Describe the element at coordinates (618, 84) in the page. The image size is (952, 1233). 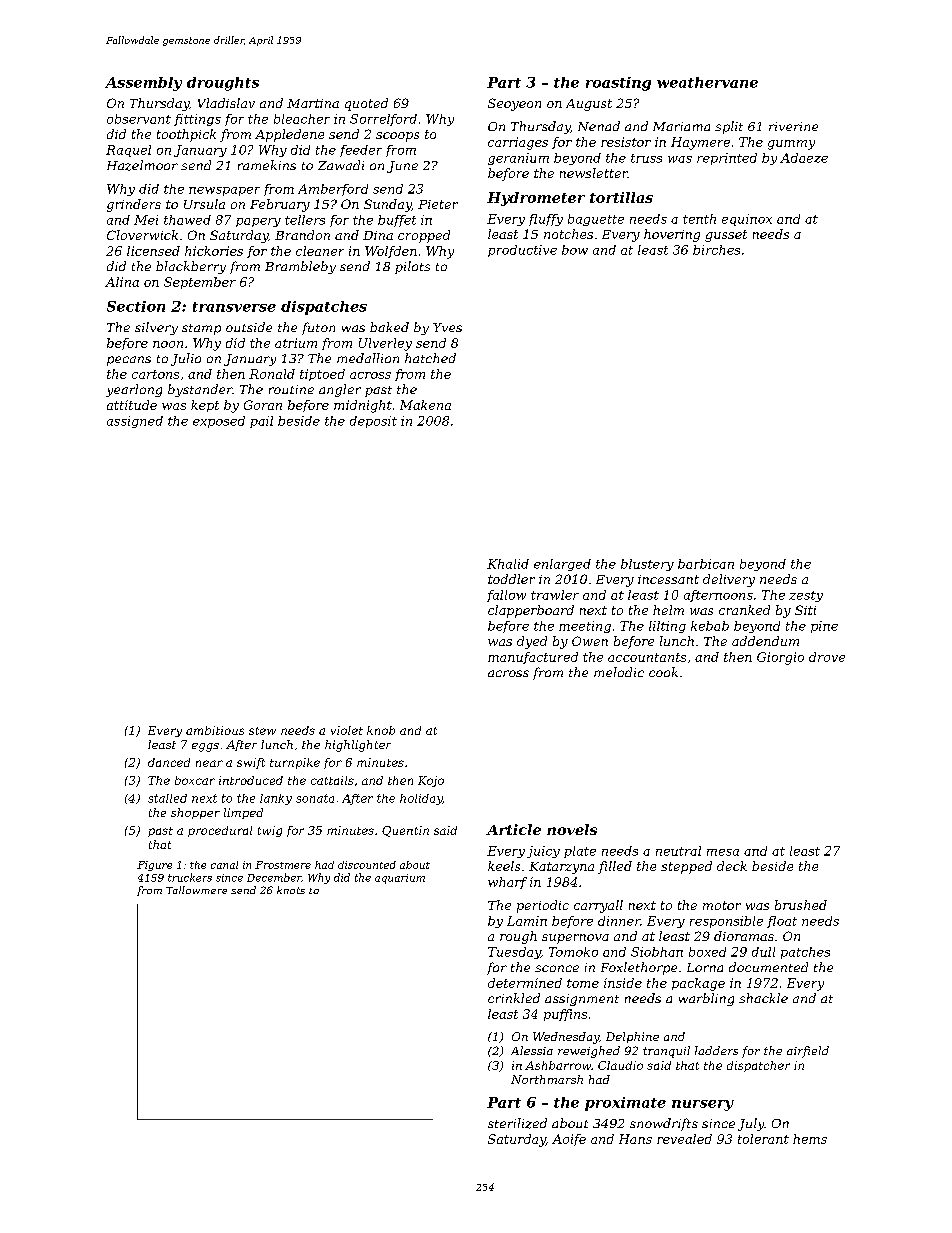
I see `roasting` at that location.
